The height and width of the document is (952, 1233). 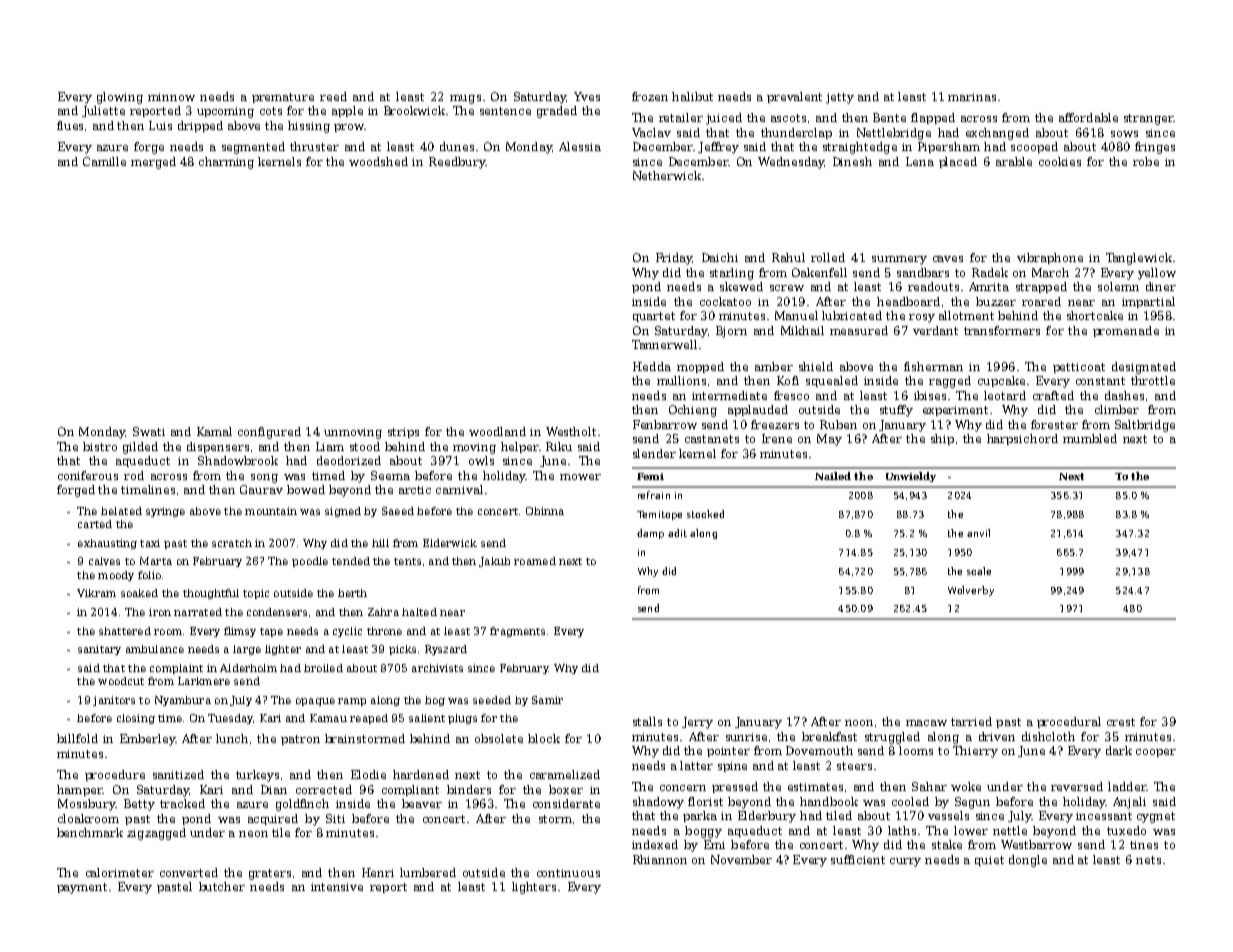 I want to click on starling, so click(x=732, y=274).
